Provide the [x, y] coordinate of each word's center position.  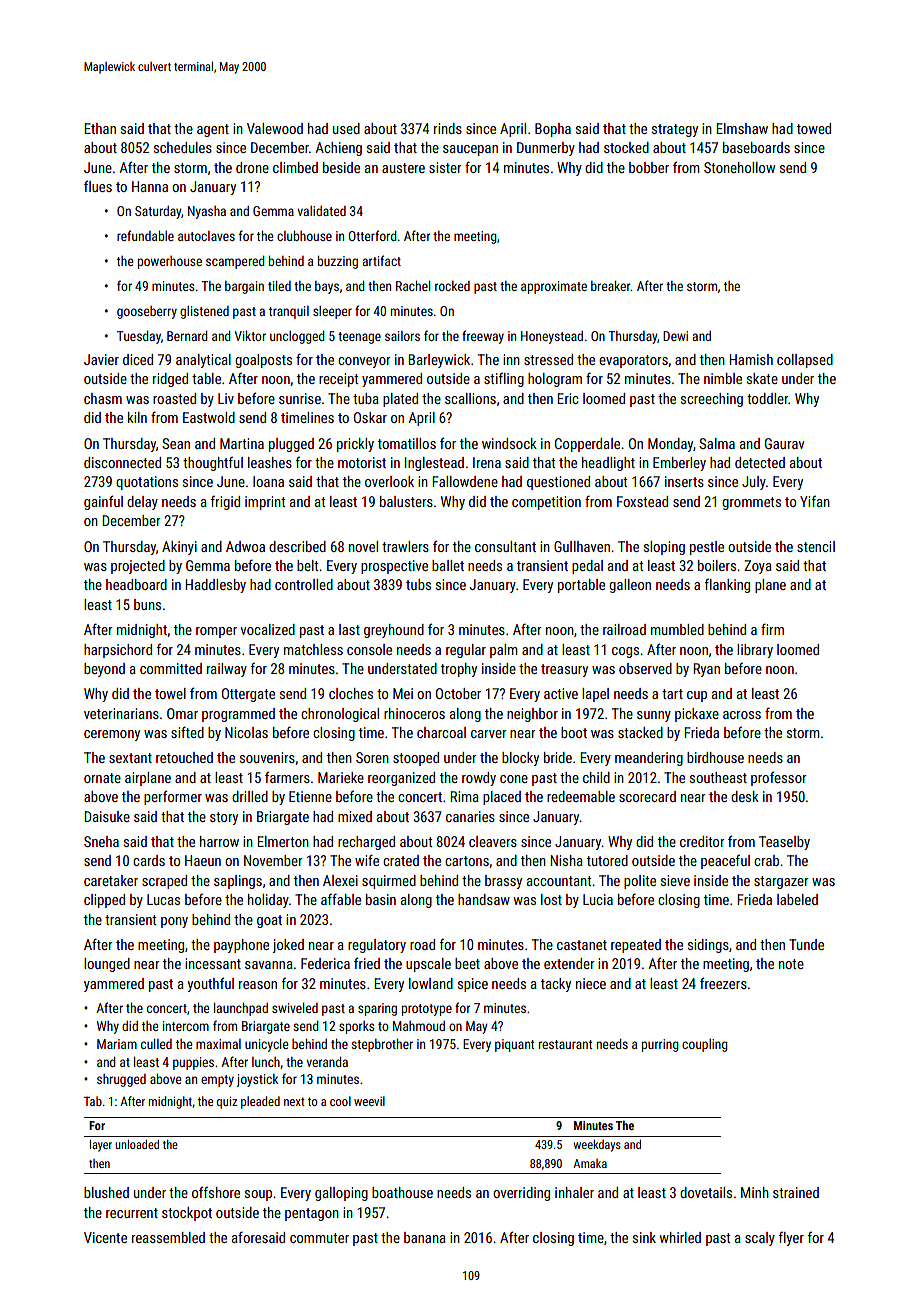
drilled [250, 796]
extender [569, 963]
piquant [514, 1045]
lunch [266, 1062]
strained [796, 1192]
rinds [448, 128]
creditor [702, 841]
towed [814, 128]
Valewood [275, 128]
